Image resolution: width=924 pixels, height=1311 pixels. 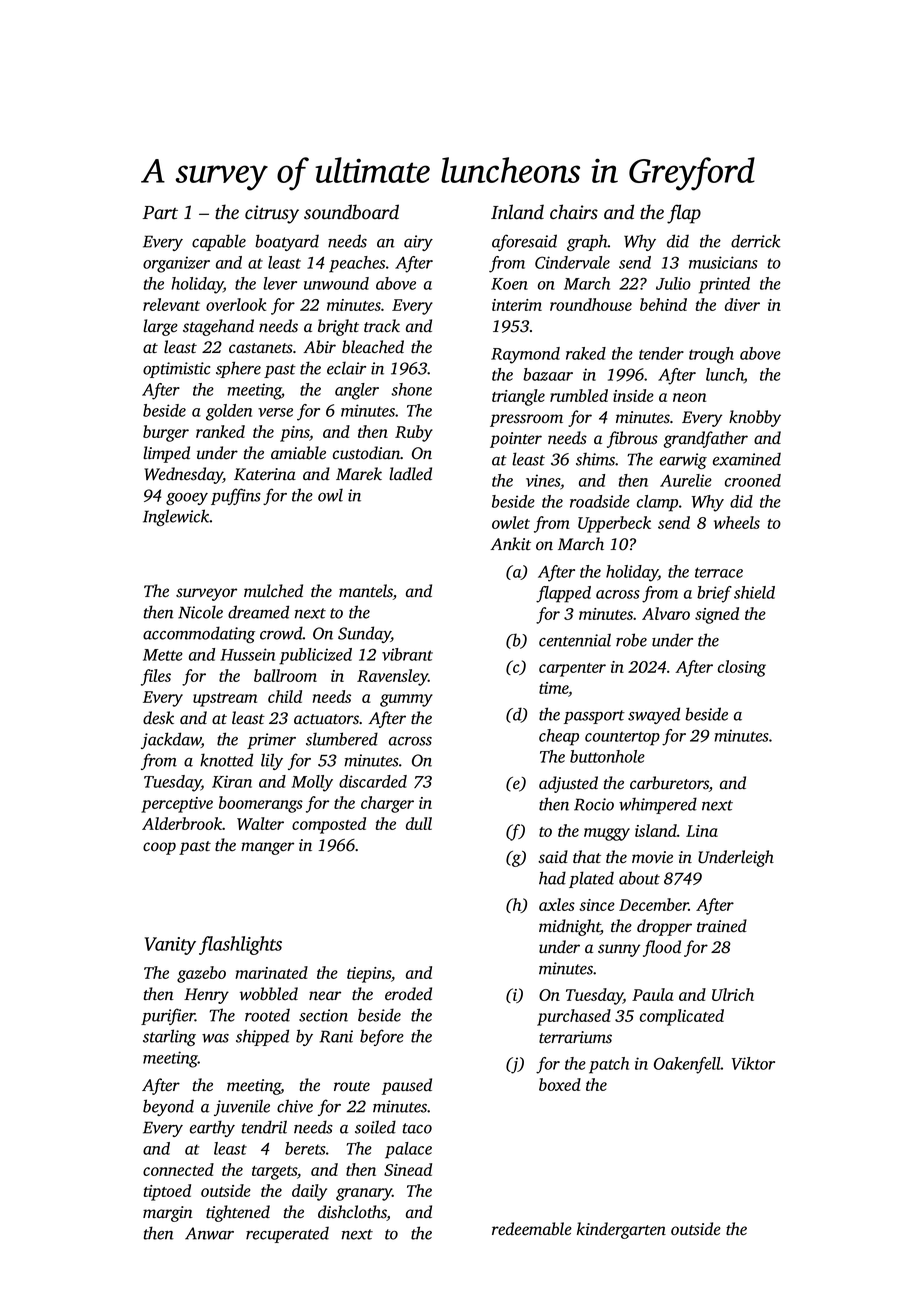 What do you see at coordinates (619, 950) in the screenshot?
I see `sunny` at bounding box center [619, 950].
